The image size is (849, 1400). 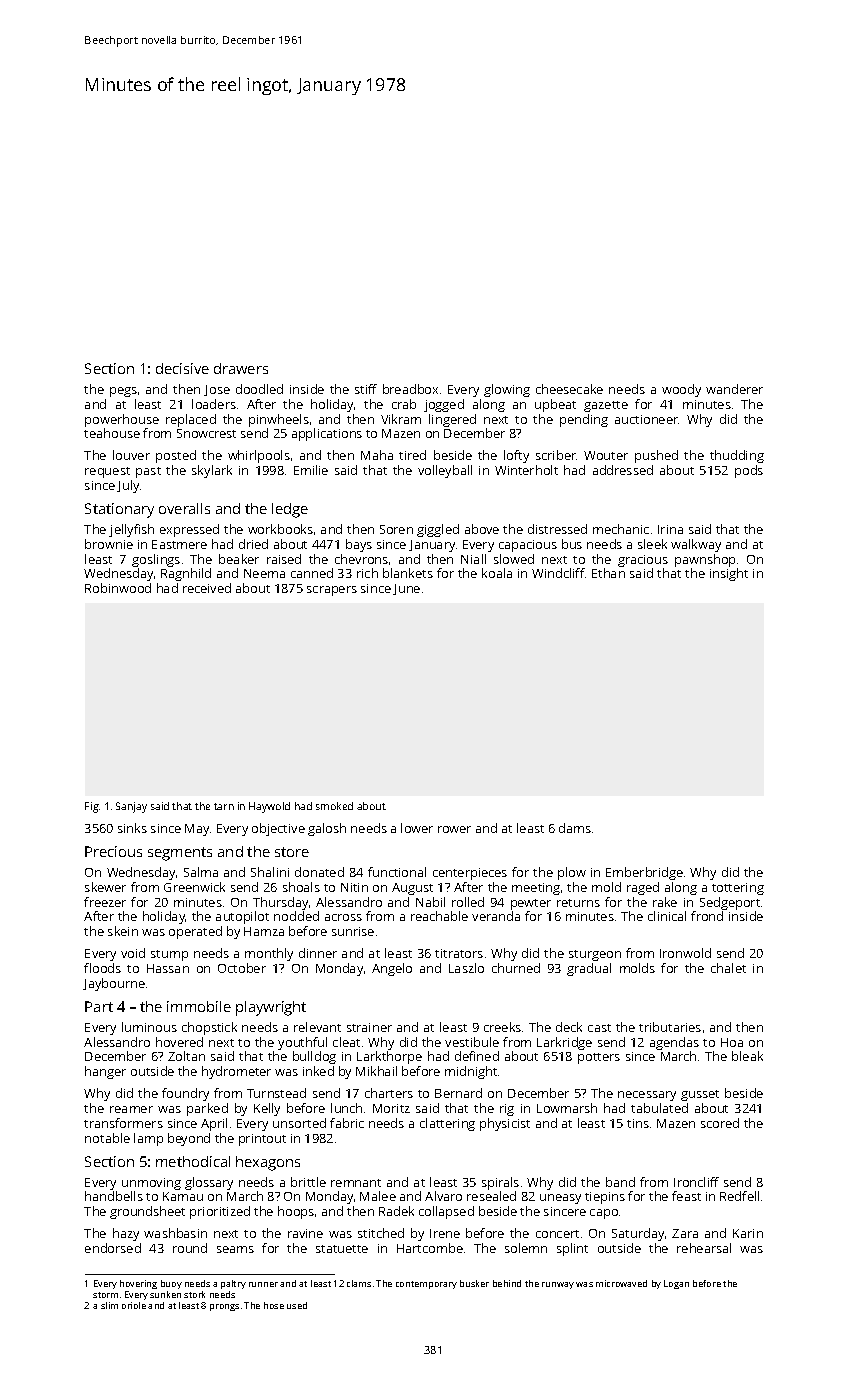 I want to click on Greenwick, so click(x=194, y=887).
